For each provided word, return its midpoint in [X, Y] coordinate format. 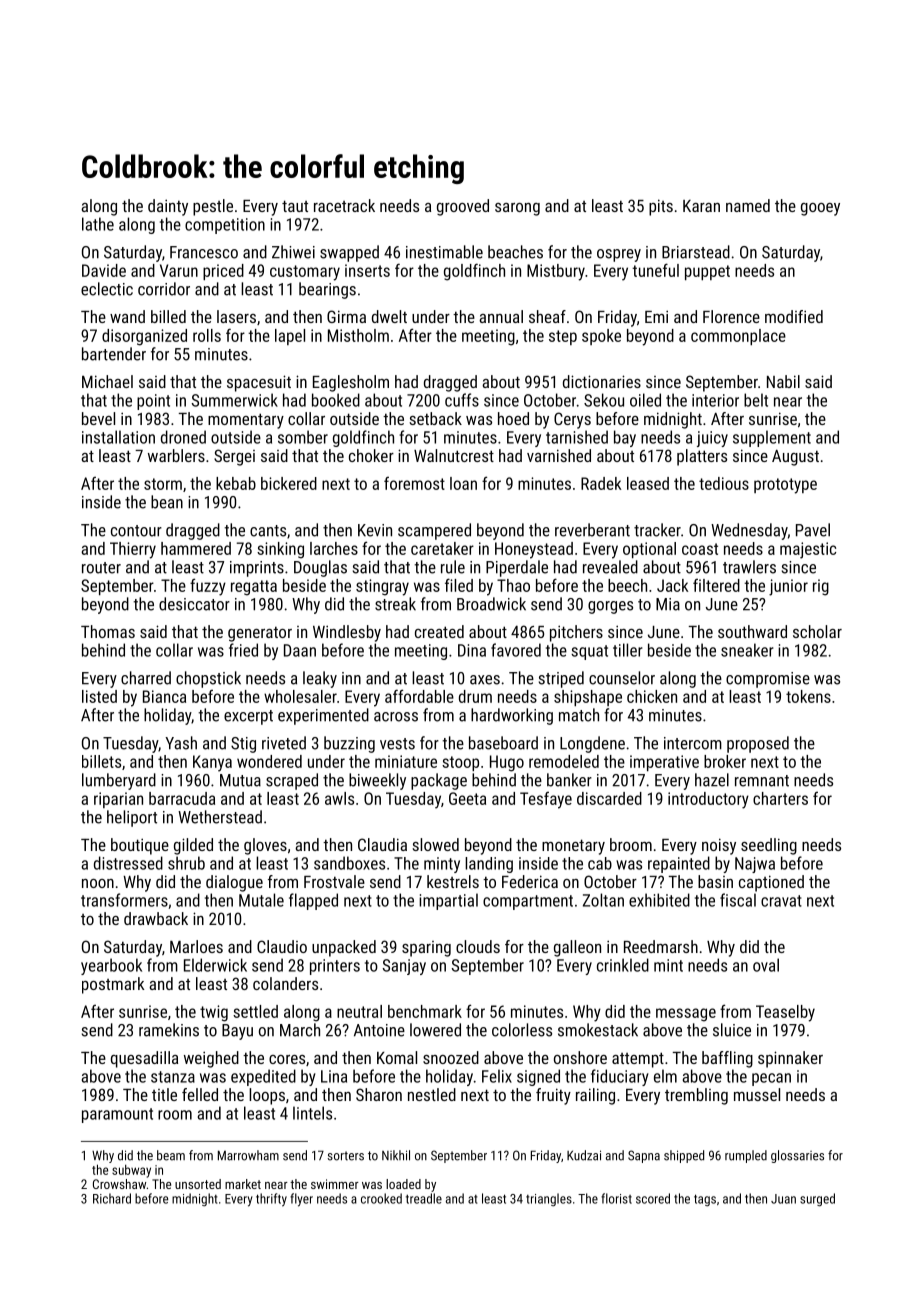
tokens [808, 696]
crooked [381, 1198]
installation [118, 437]
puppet [707, 272]
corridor [164, 289]
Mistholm [358, 335]
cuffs [462, 400]
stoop [460, 763]
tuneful [655, 270]
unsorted [198, 1184]
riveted [284, 743]
